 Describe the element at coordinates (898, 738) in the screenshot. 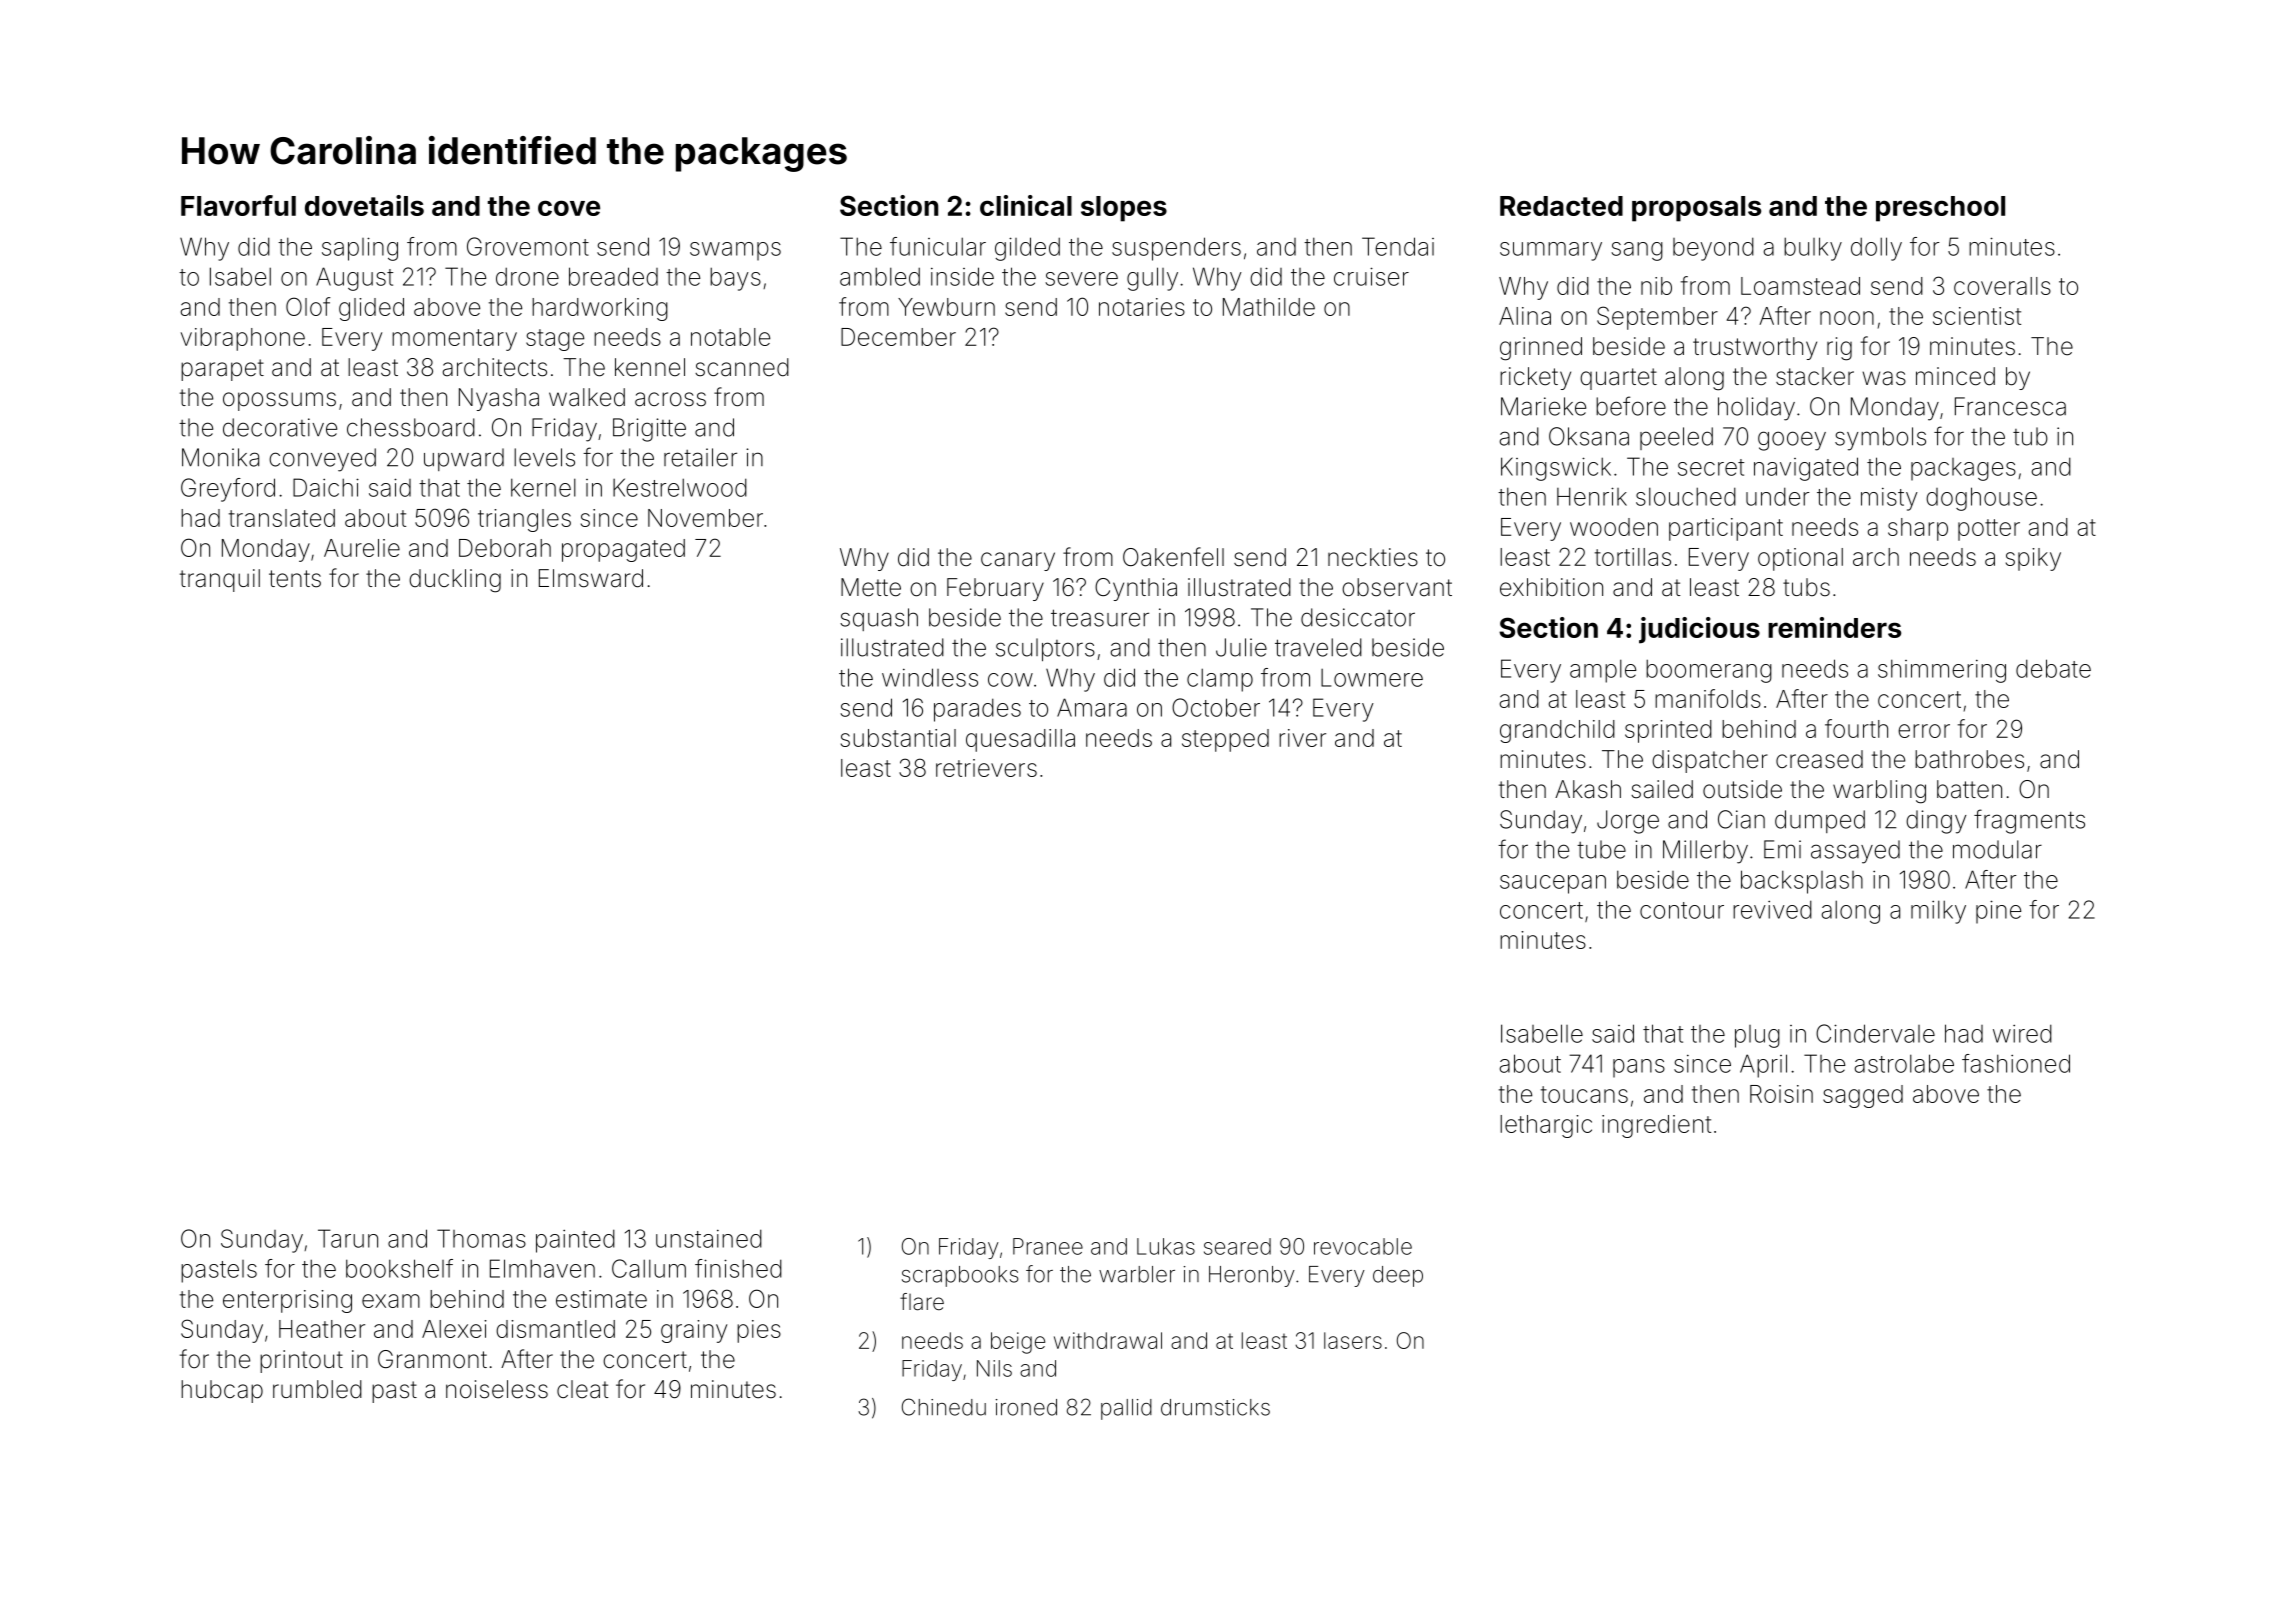

I see `substantial` at that location.
